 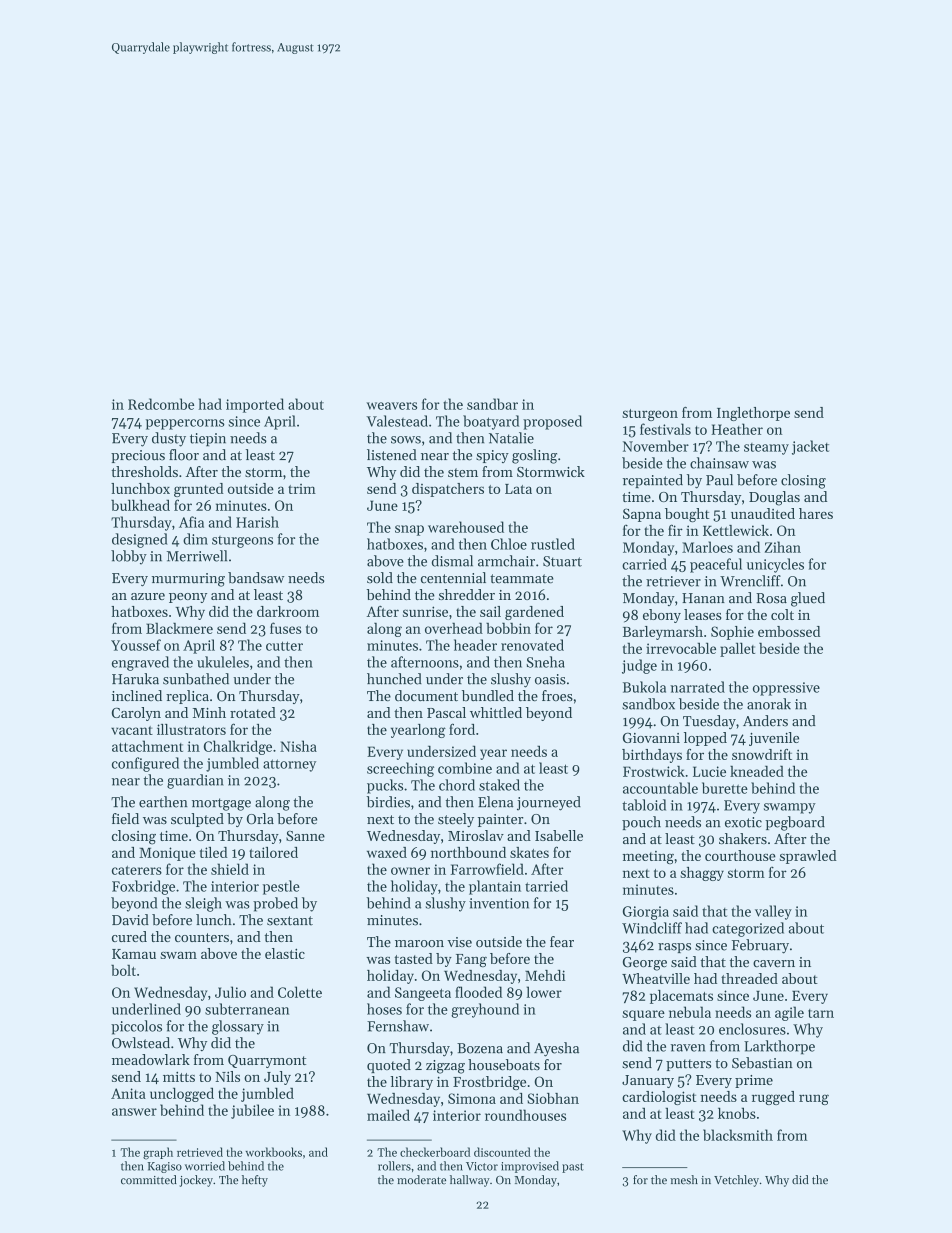 I want to click on shredder, so click(x=467, y=594).
